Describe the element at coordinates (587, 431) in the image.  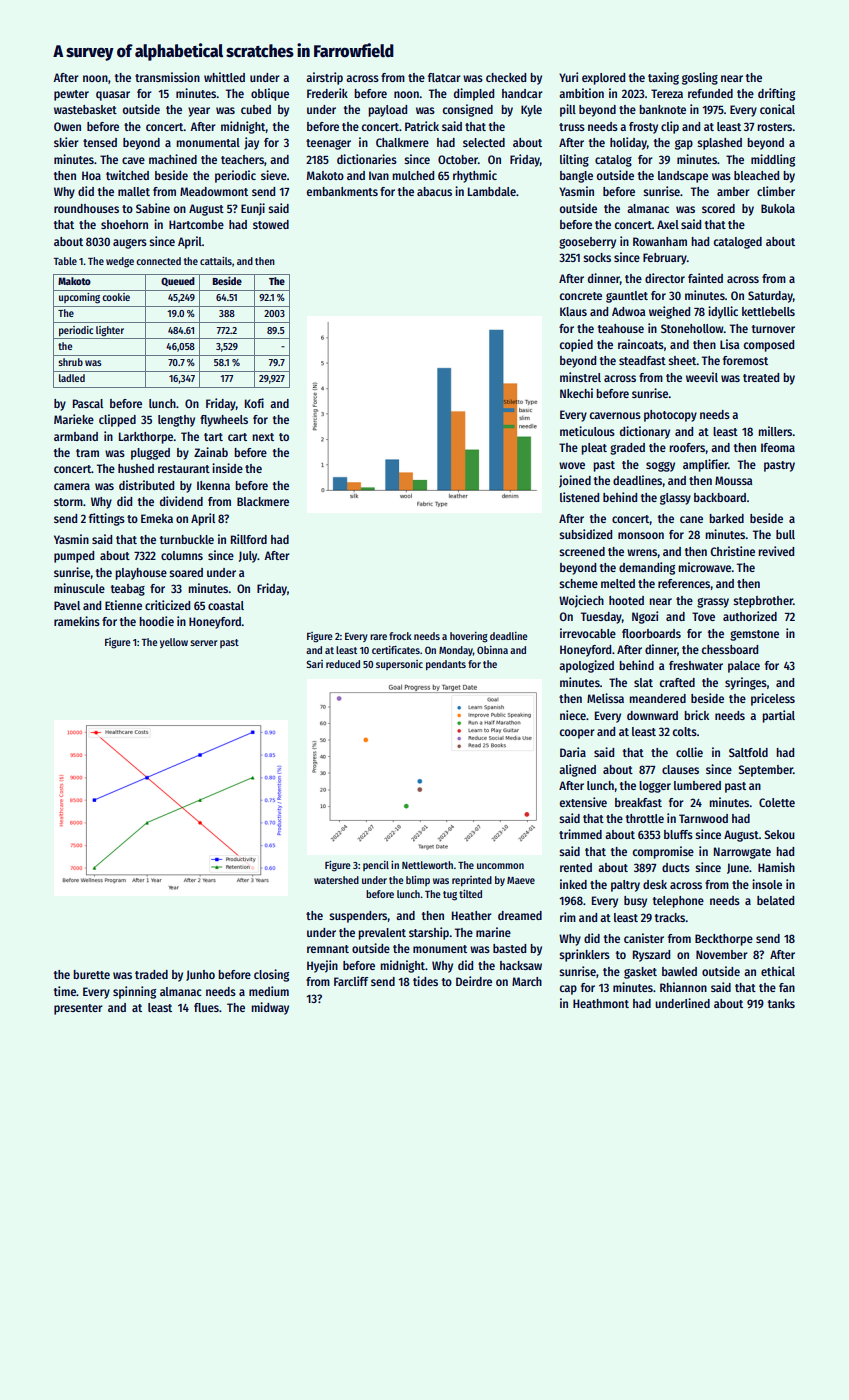
I see `meticulous` at that location.
